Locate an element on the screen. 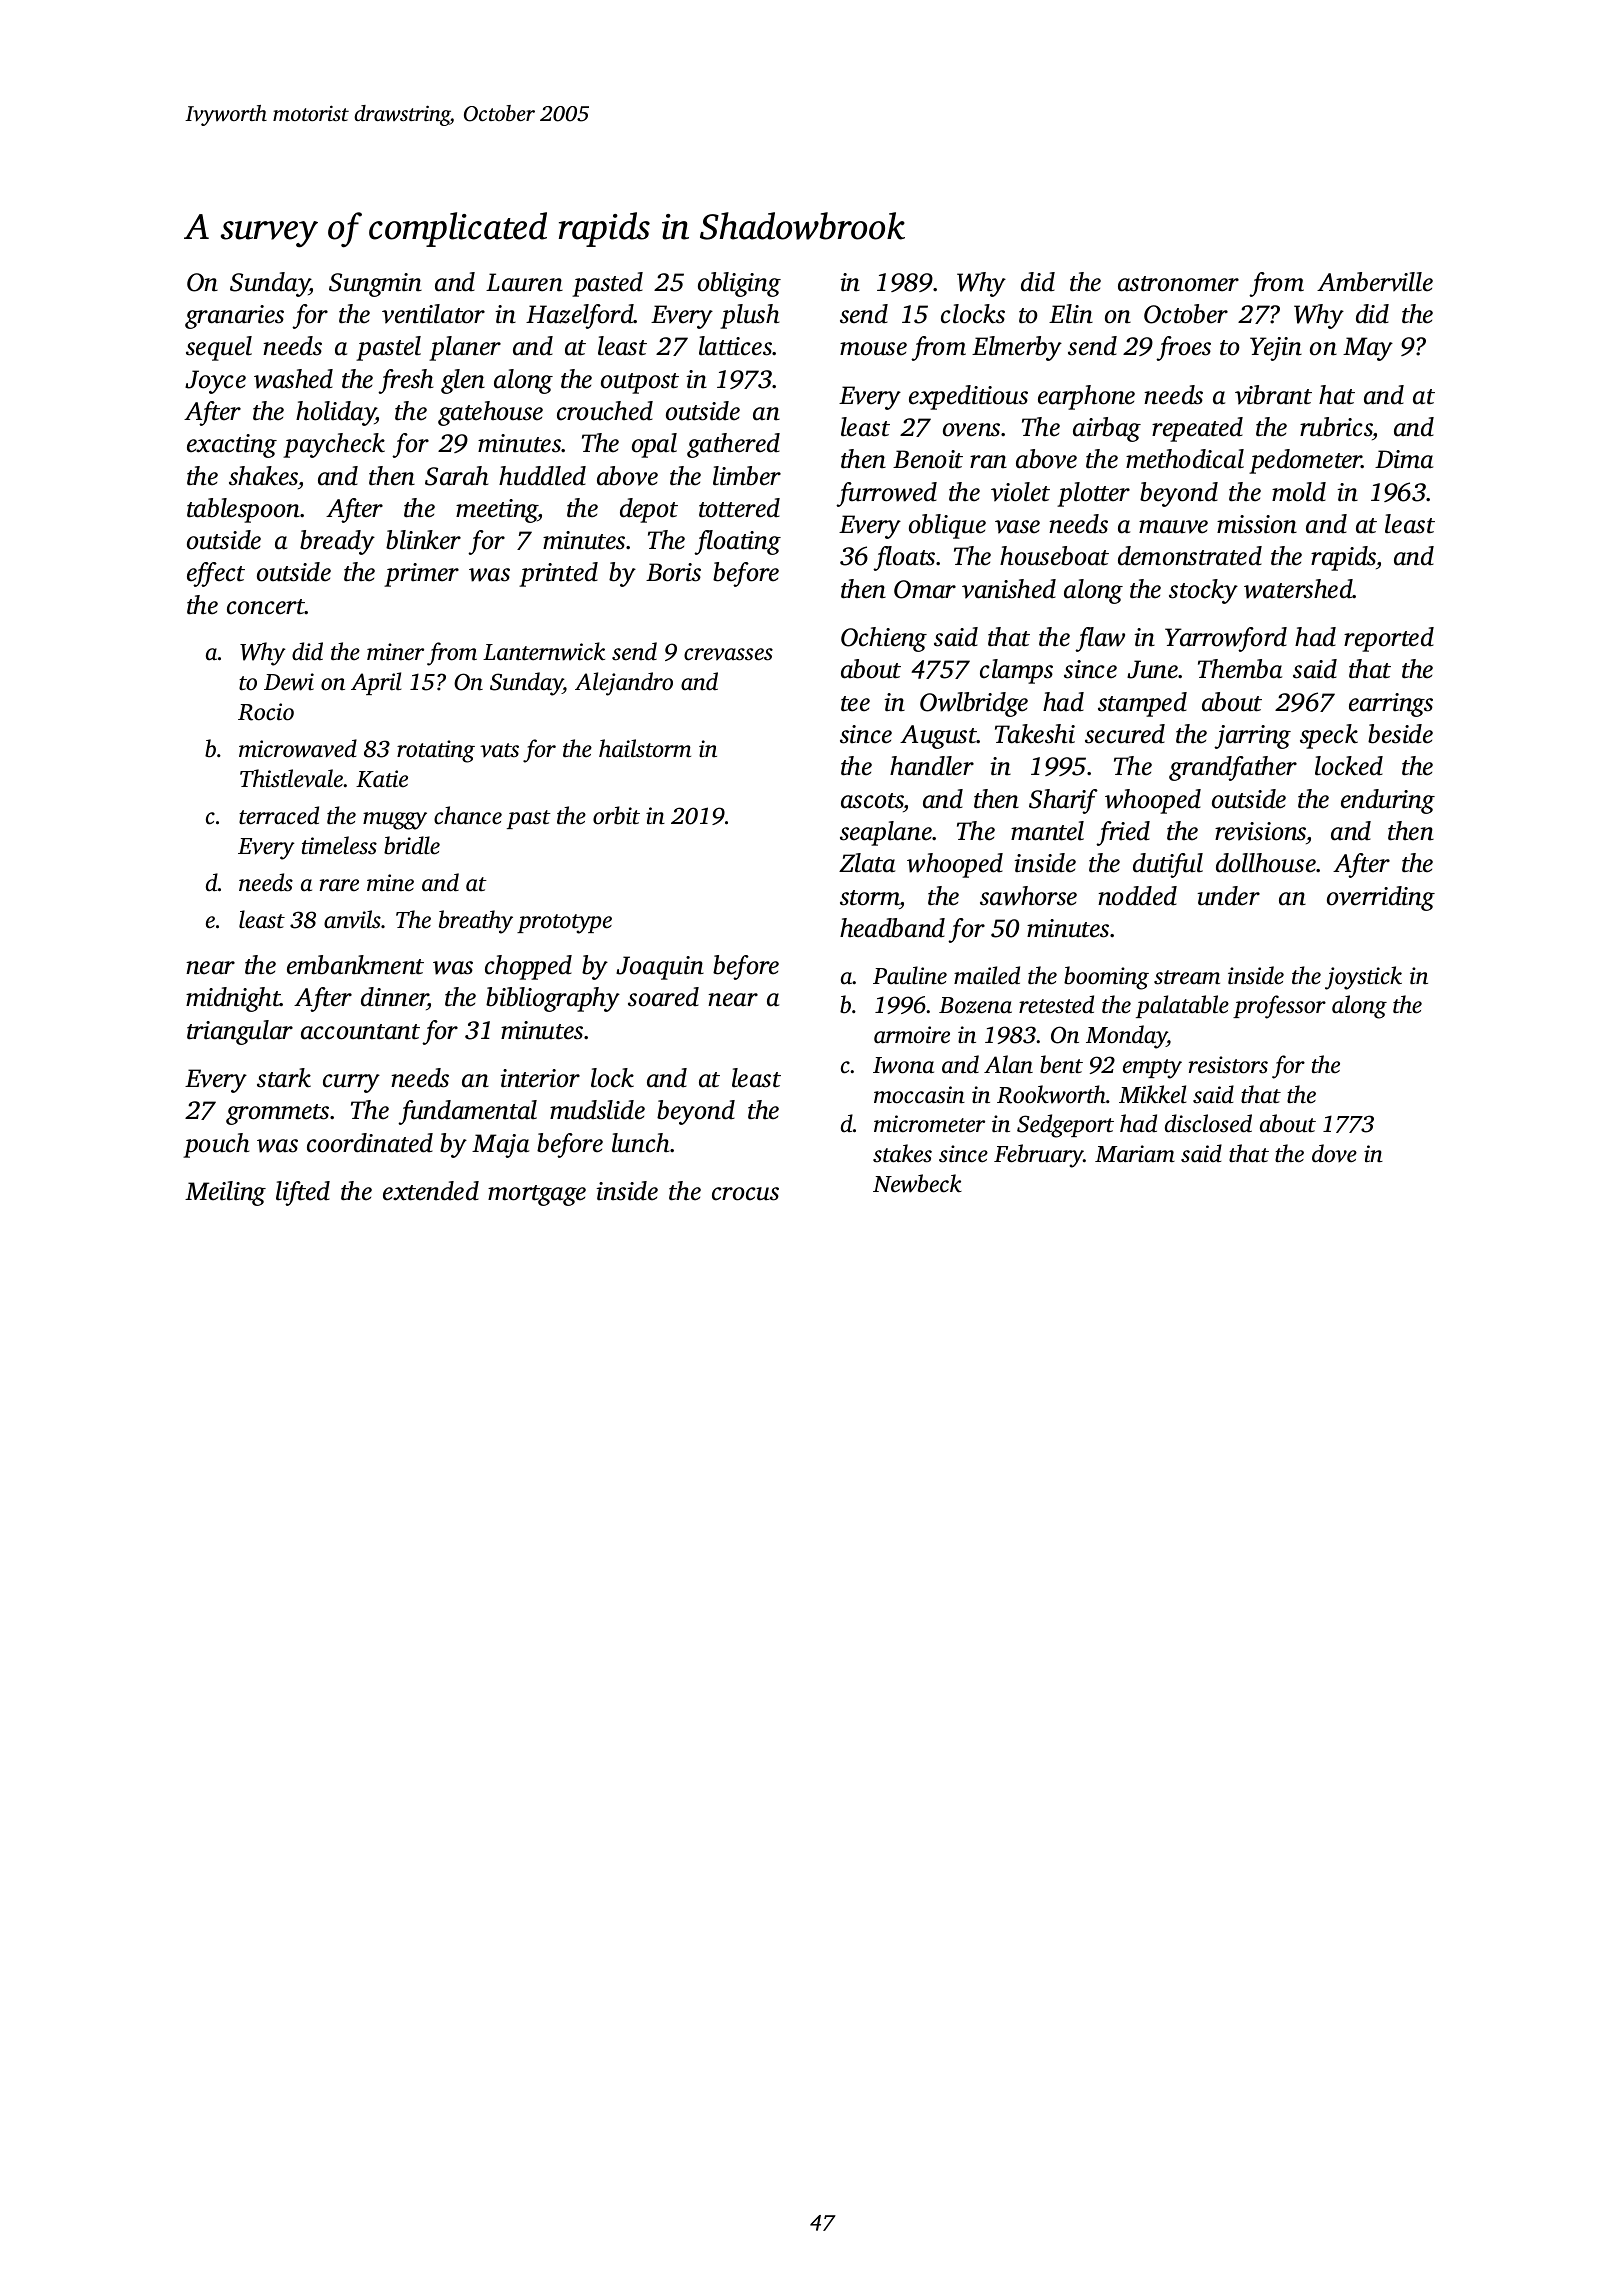 This screenshot has height=2292, width=1620. obliging is located at coordinates (739, 284).
